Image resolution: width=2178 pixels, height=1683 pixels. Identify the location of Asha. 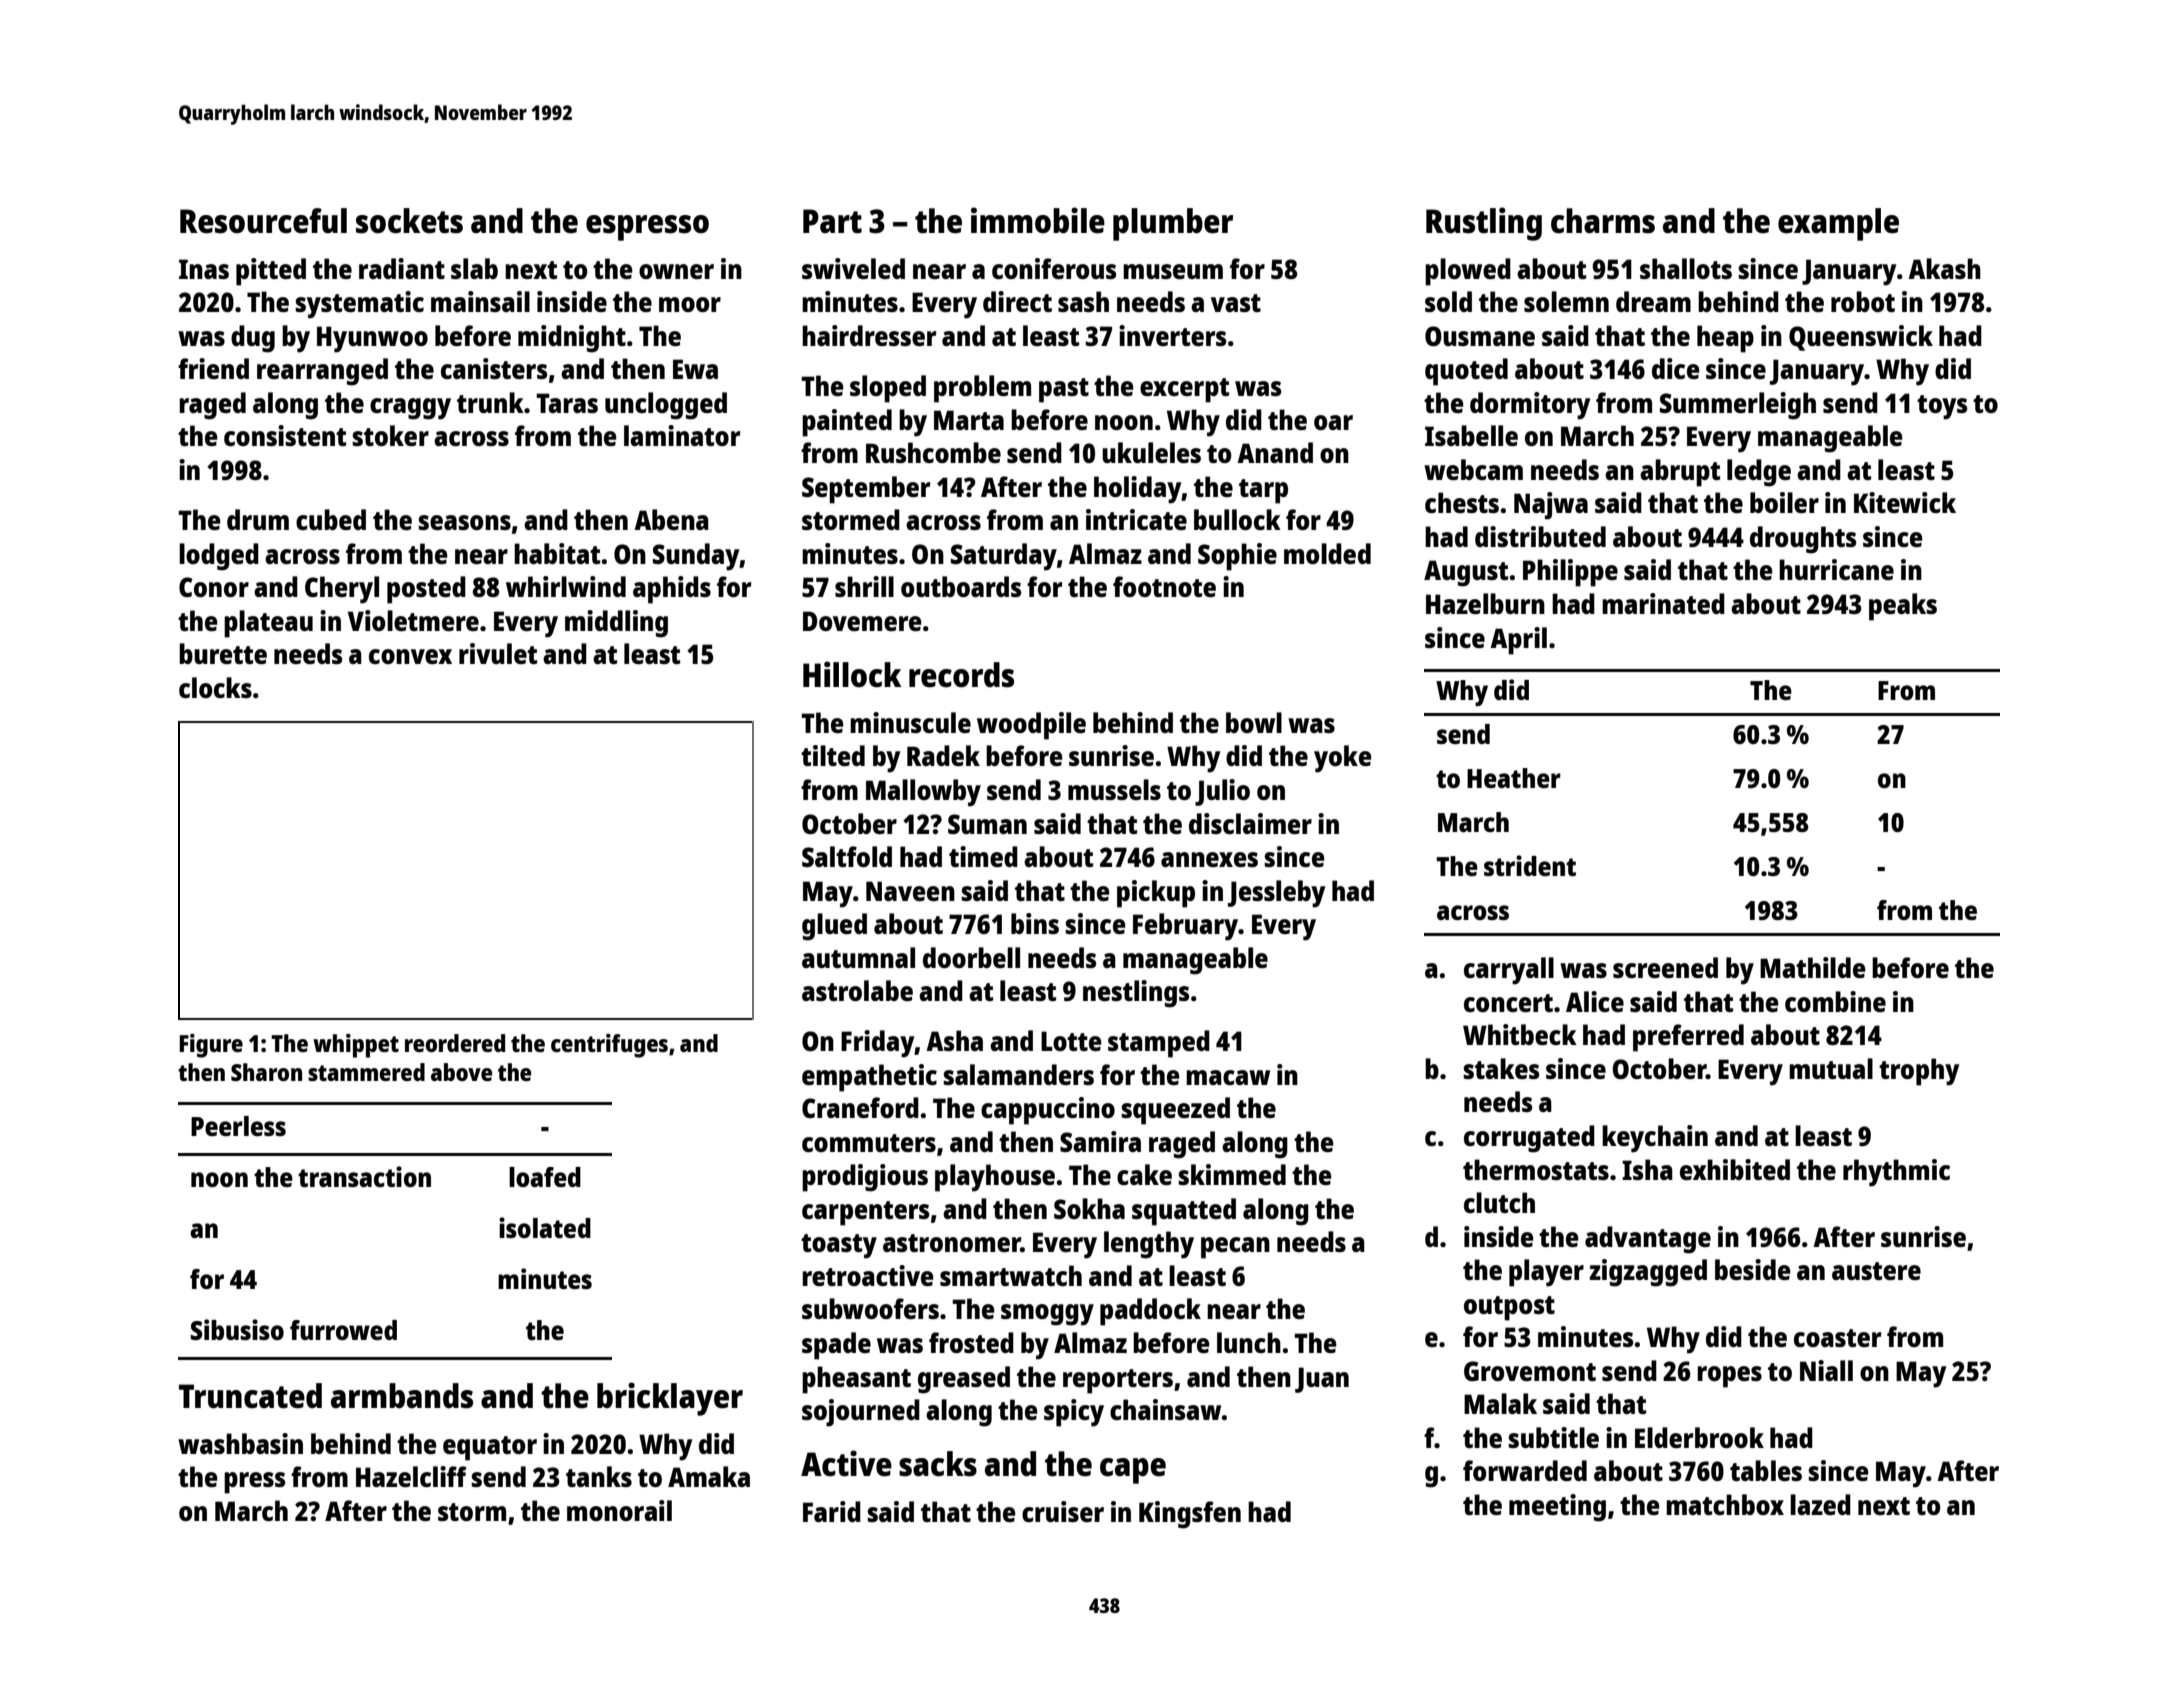
(954, 1040).
